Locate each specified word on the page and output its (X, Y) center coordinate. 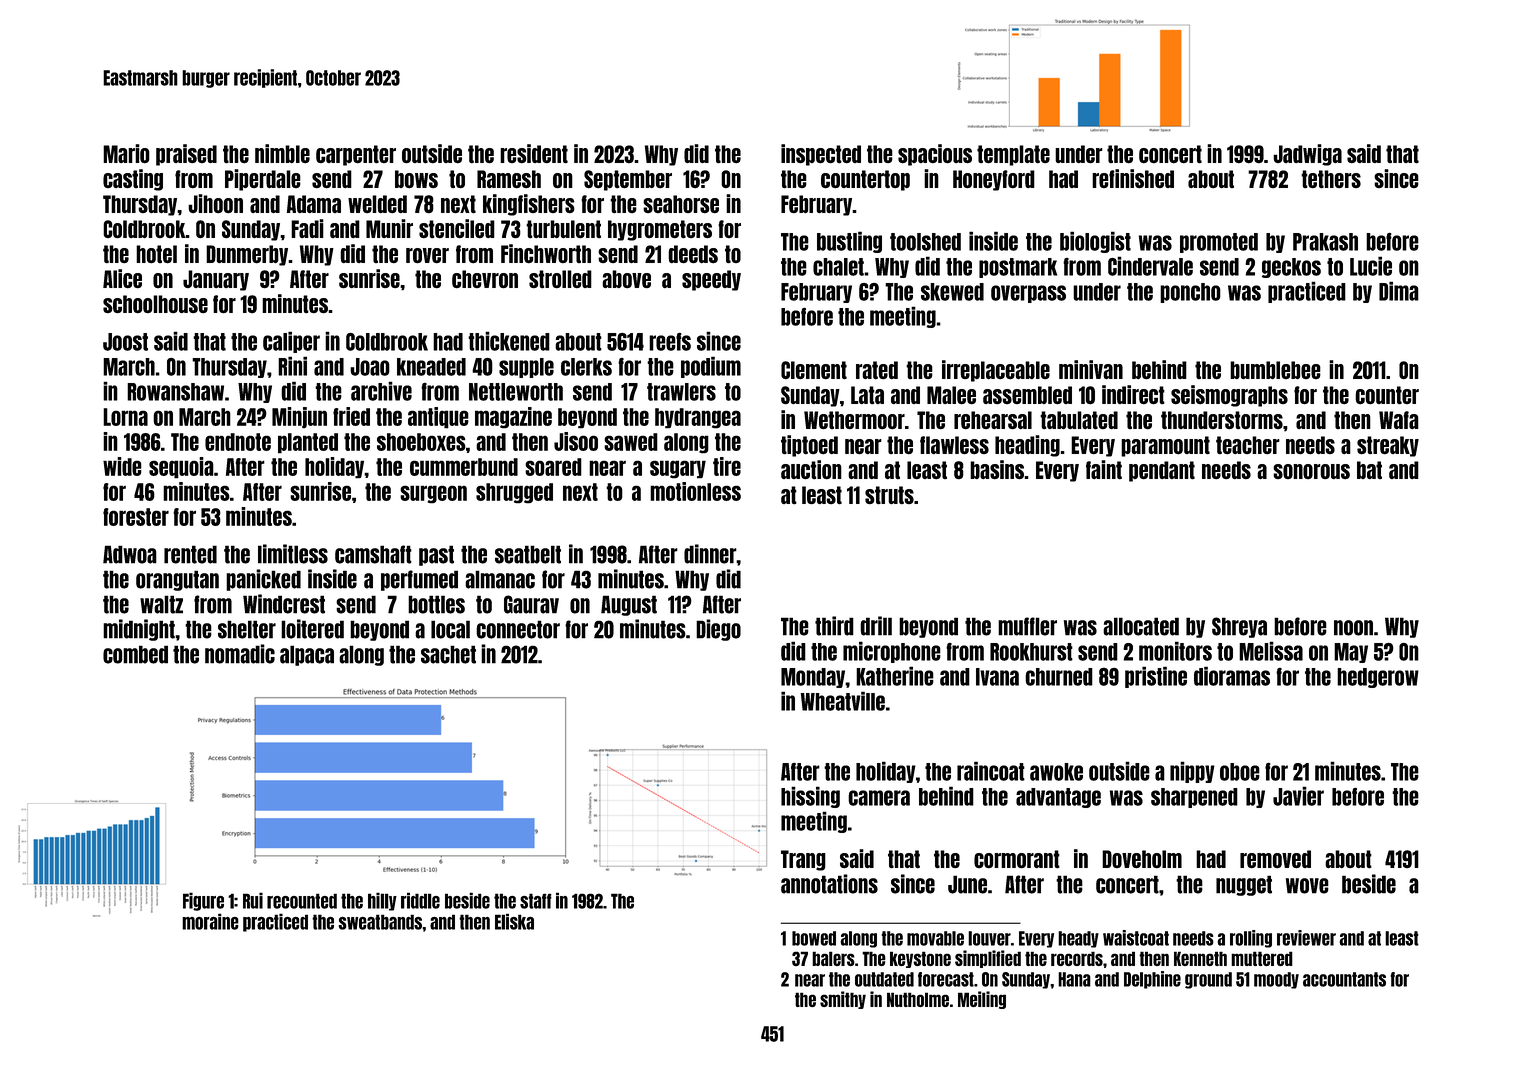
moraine (210, 921)
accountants (1344, 979)
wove (1307, 886)
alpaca (307, 655)
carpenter (356, 155)
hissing (810, 797)
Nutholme (918, 999)
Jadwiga (1307, 155)
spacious (935, 155)
